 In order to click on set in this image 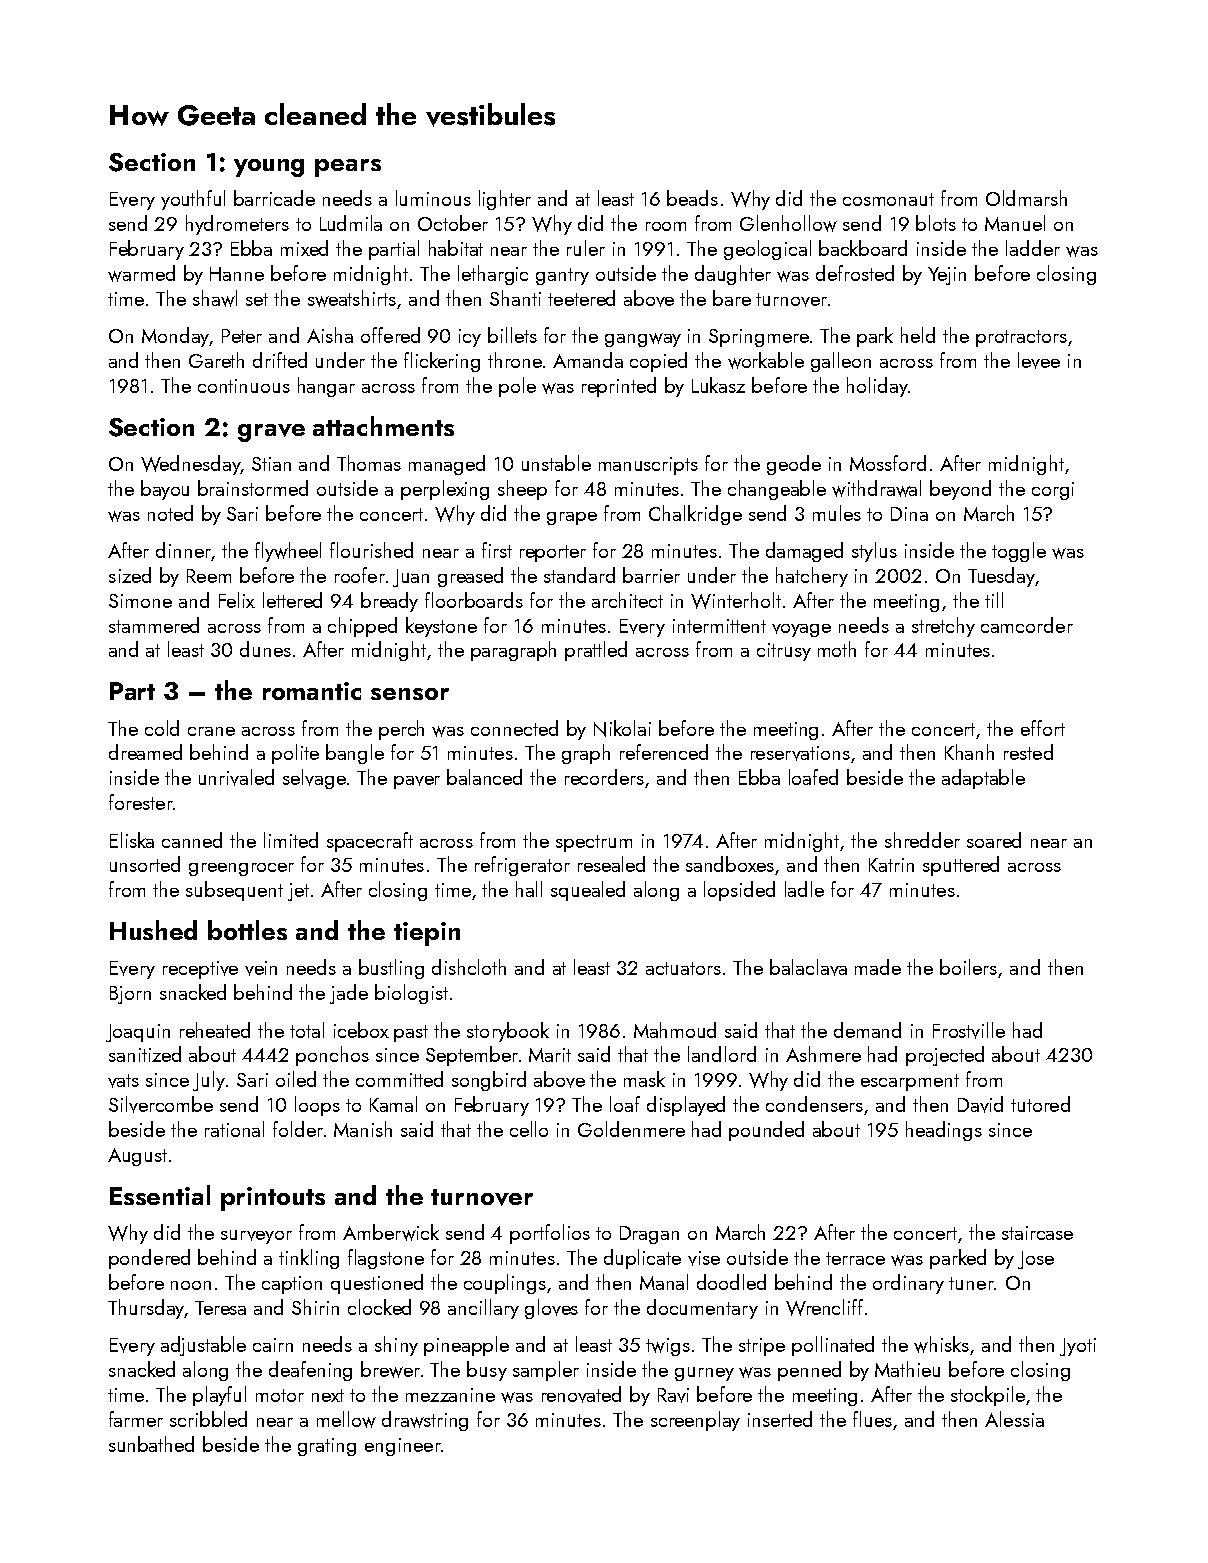, I will do `click(257, 299)`.
